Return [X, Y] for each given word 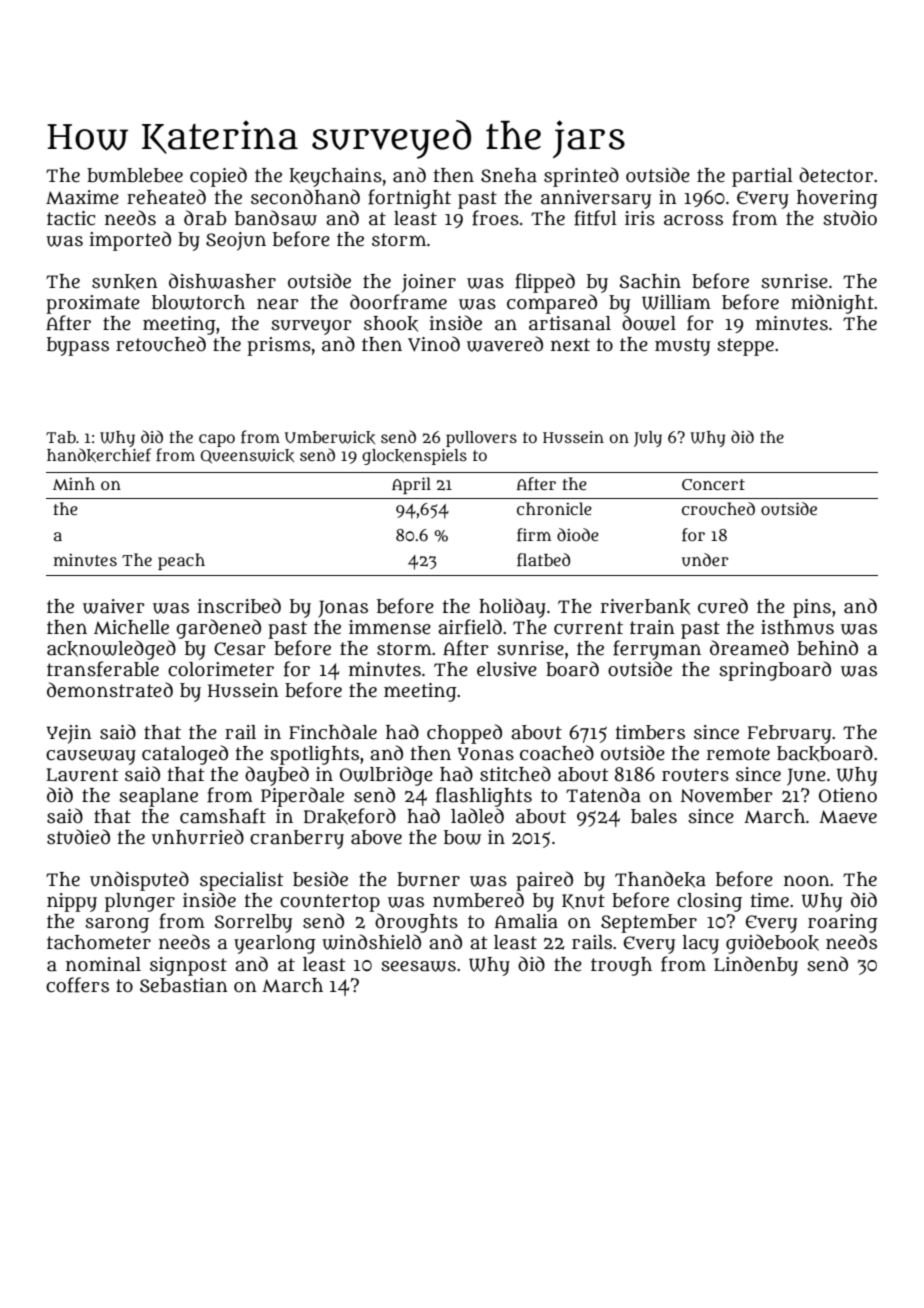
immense [390, 627]
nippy [72, 902]
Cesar [240, 649]
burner [428, 879]
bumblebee [135, 175]
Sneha [509, 175]
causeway [91, 757]
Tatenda [603, 795]
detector [836, 175]
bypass [78, 346]
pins [812, 608]
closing [709, 902]
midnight [832, 304]
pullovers [481, 439]
